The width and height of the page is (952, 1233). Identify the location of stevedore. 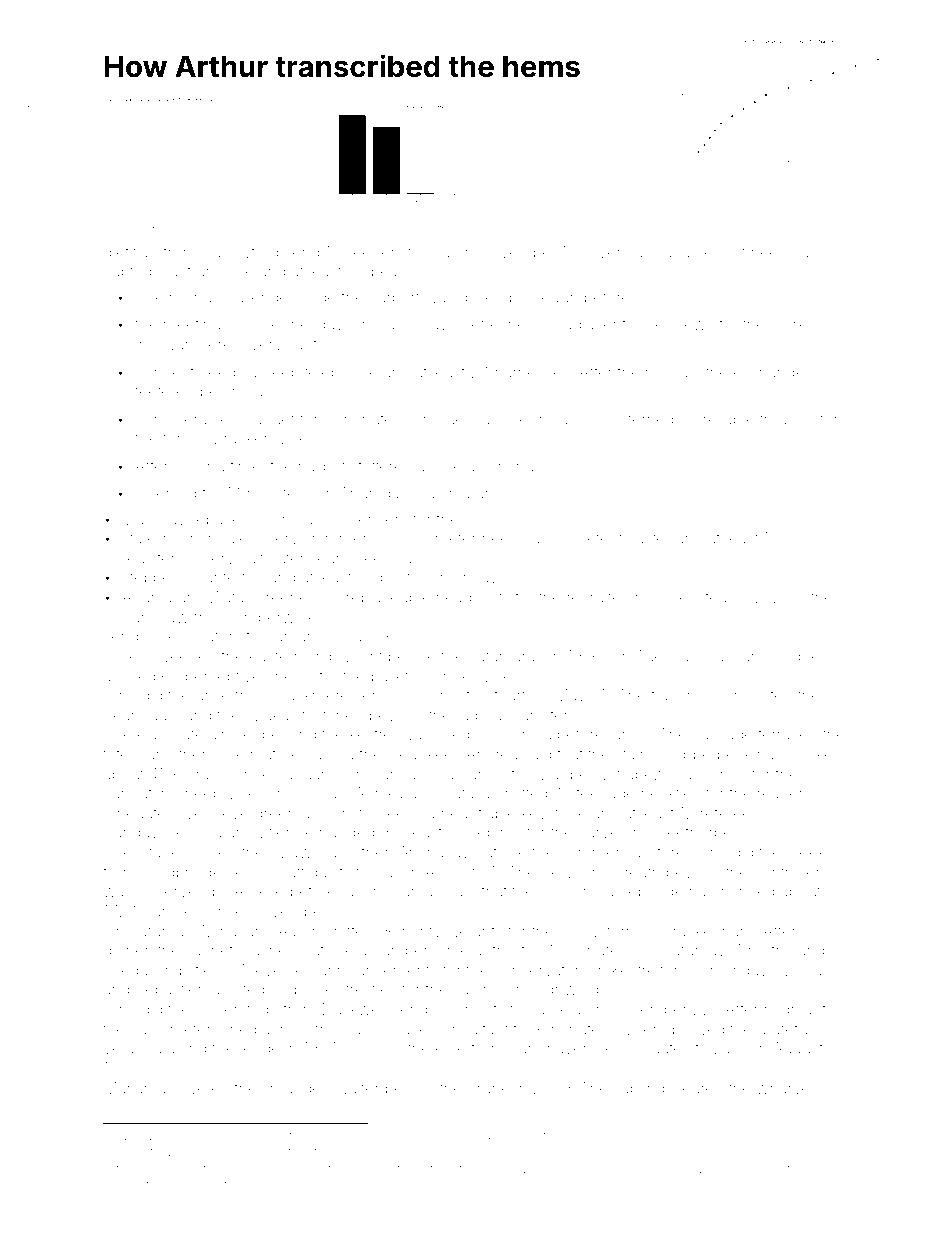
(482, 1169).
